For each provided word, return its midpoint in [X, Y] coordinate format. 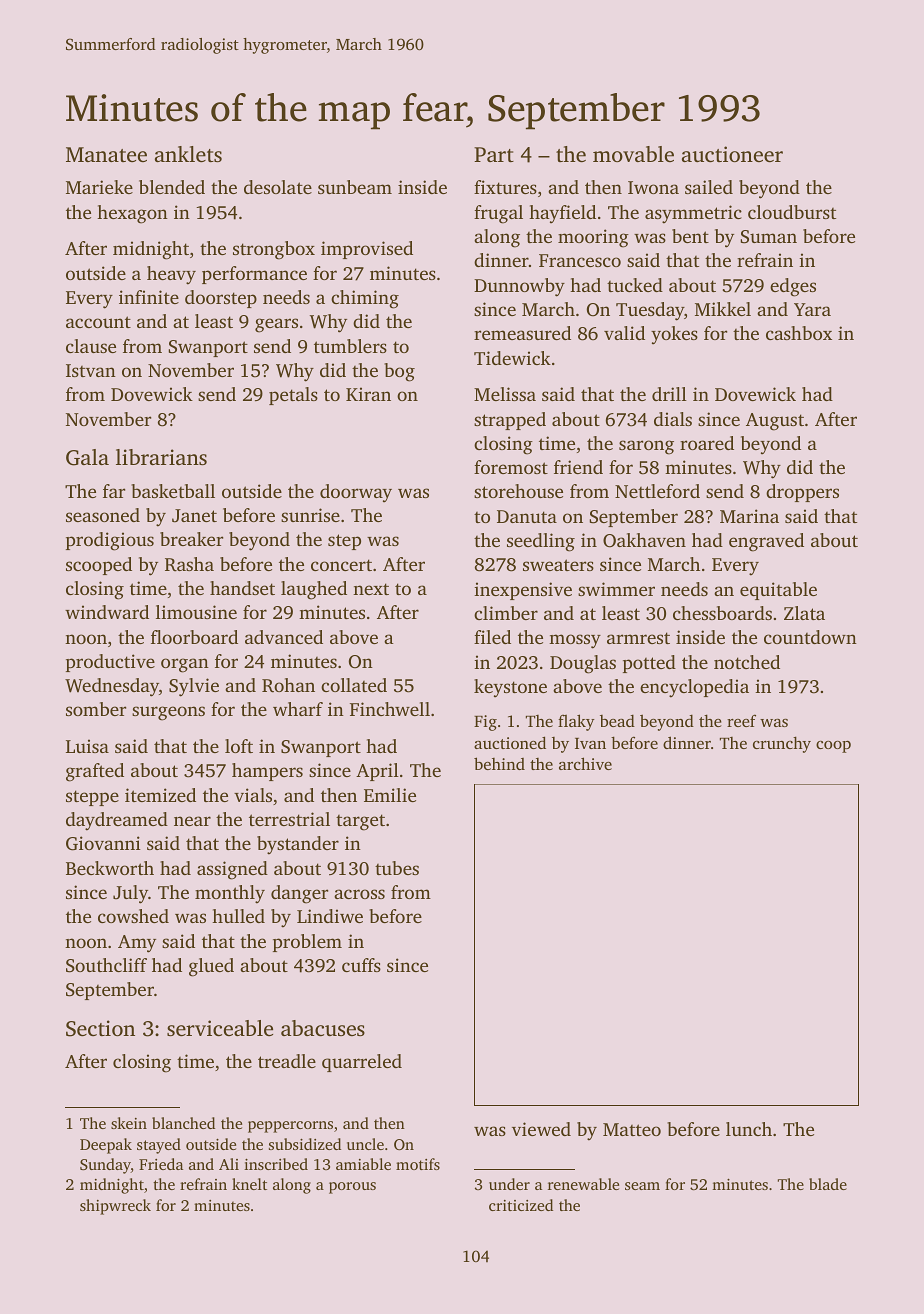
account [98, 322]
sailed [709, 187]
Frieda [161, 1164]
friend [578, 467]
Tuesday [650, 311]
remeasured [522, 333]
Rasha [189, 564]
